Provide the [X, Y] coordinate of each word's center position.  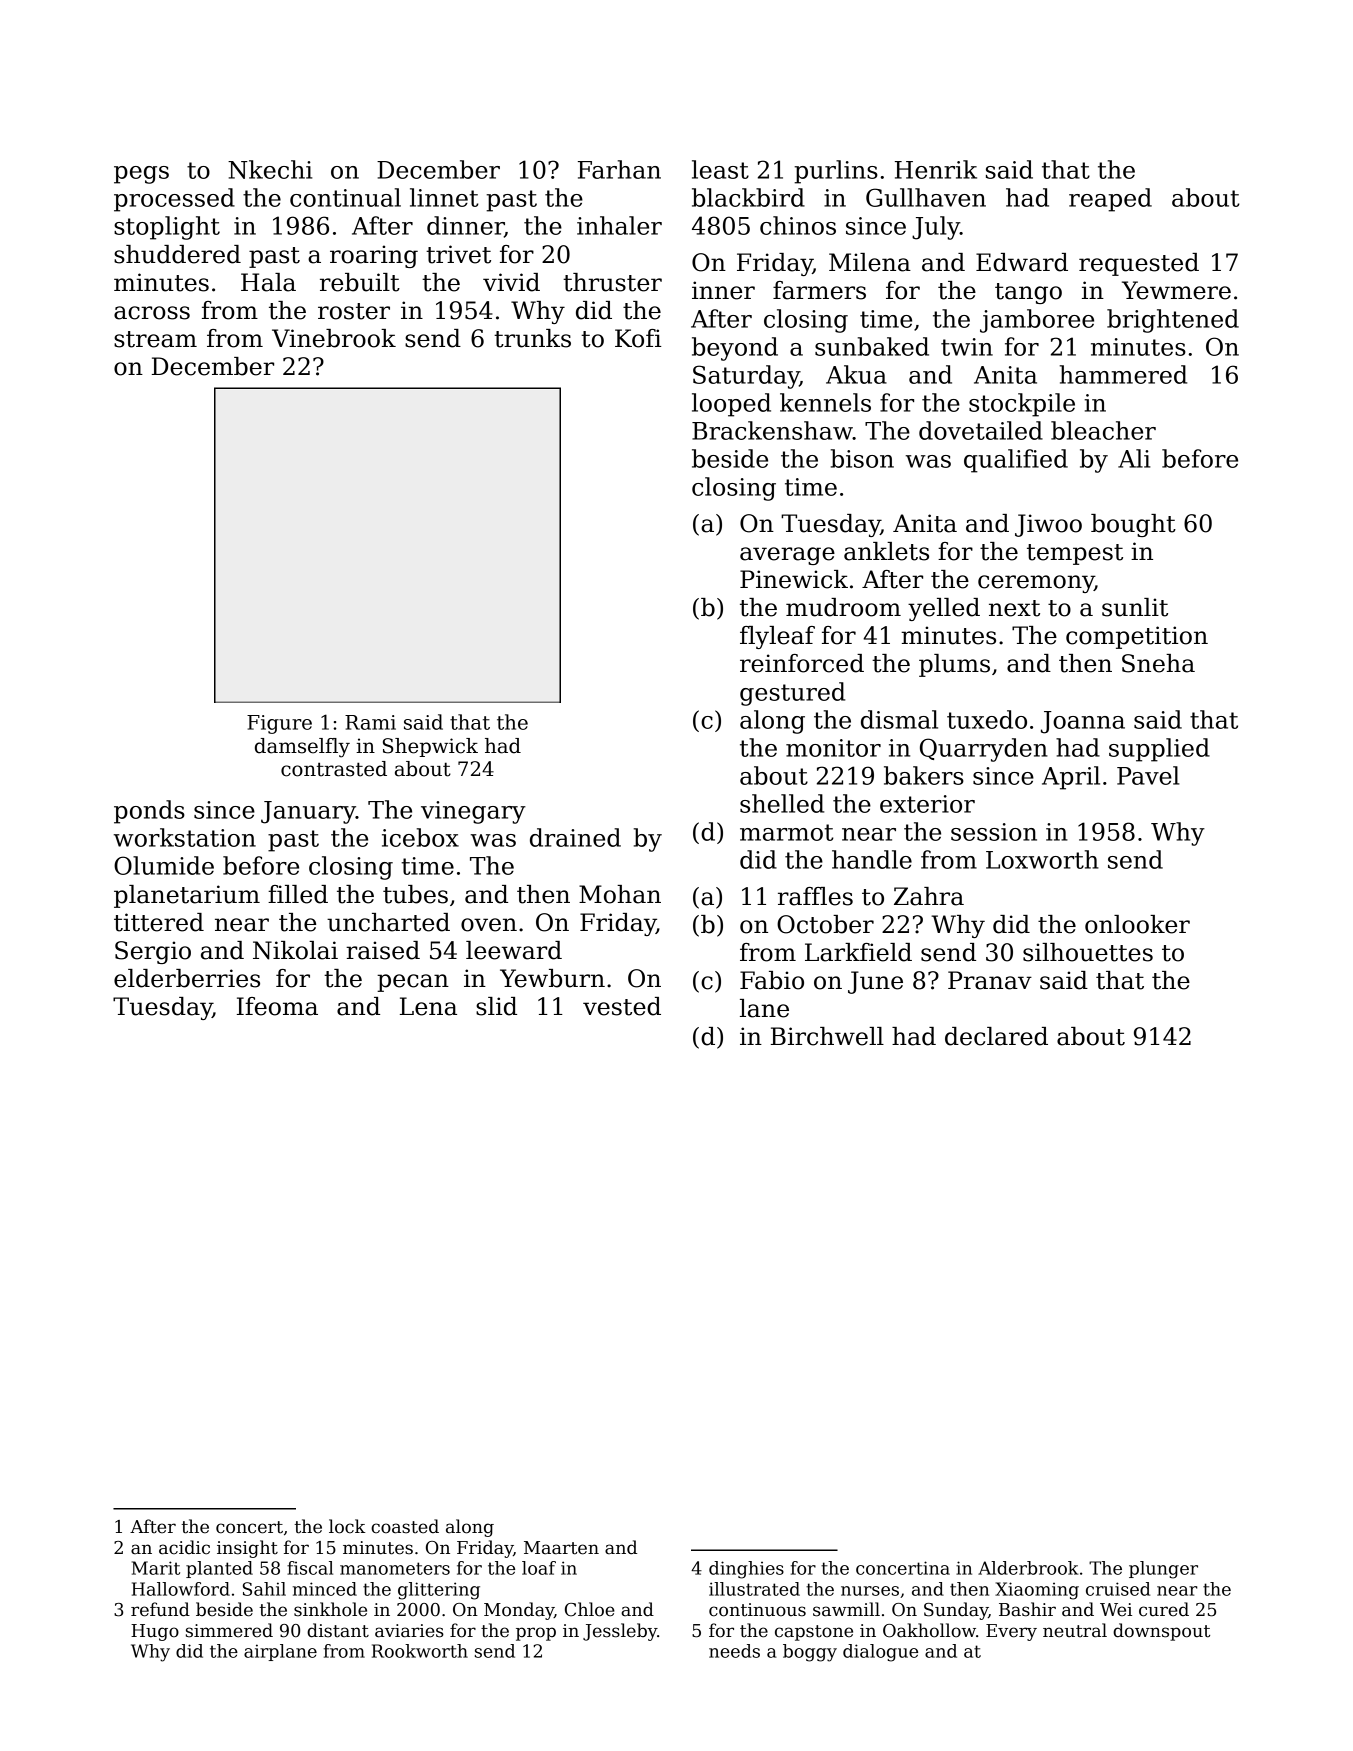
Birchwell [827, 1036]
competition [1137, 637]
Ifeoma [277, 1006]
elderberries [187, 978]
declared [996, 1036]
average [787, 556]
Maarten [561, 1548]
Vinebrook [334, 338]
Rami [370, 722]
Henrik [936, 169]
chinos [798, 225]
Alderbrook [1028, 1568]
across [152, 313]
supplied [1159, 750]
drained [575, 837]
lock [347, 1526]
